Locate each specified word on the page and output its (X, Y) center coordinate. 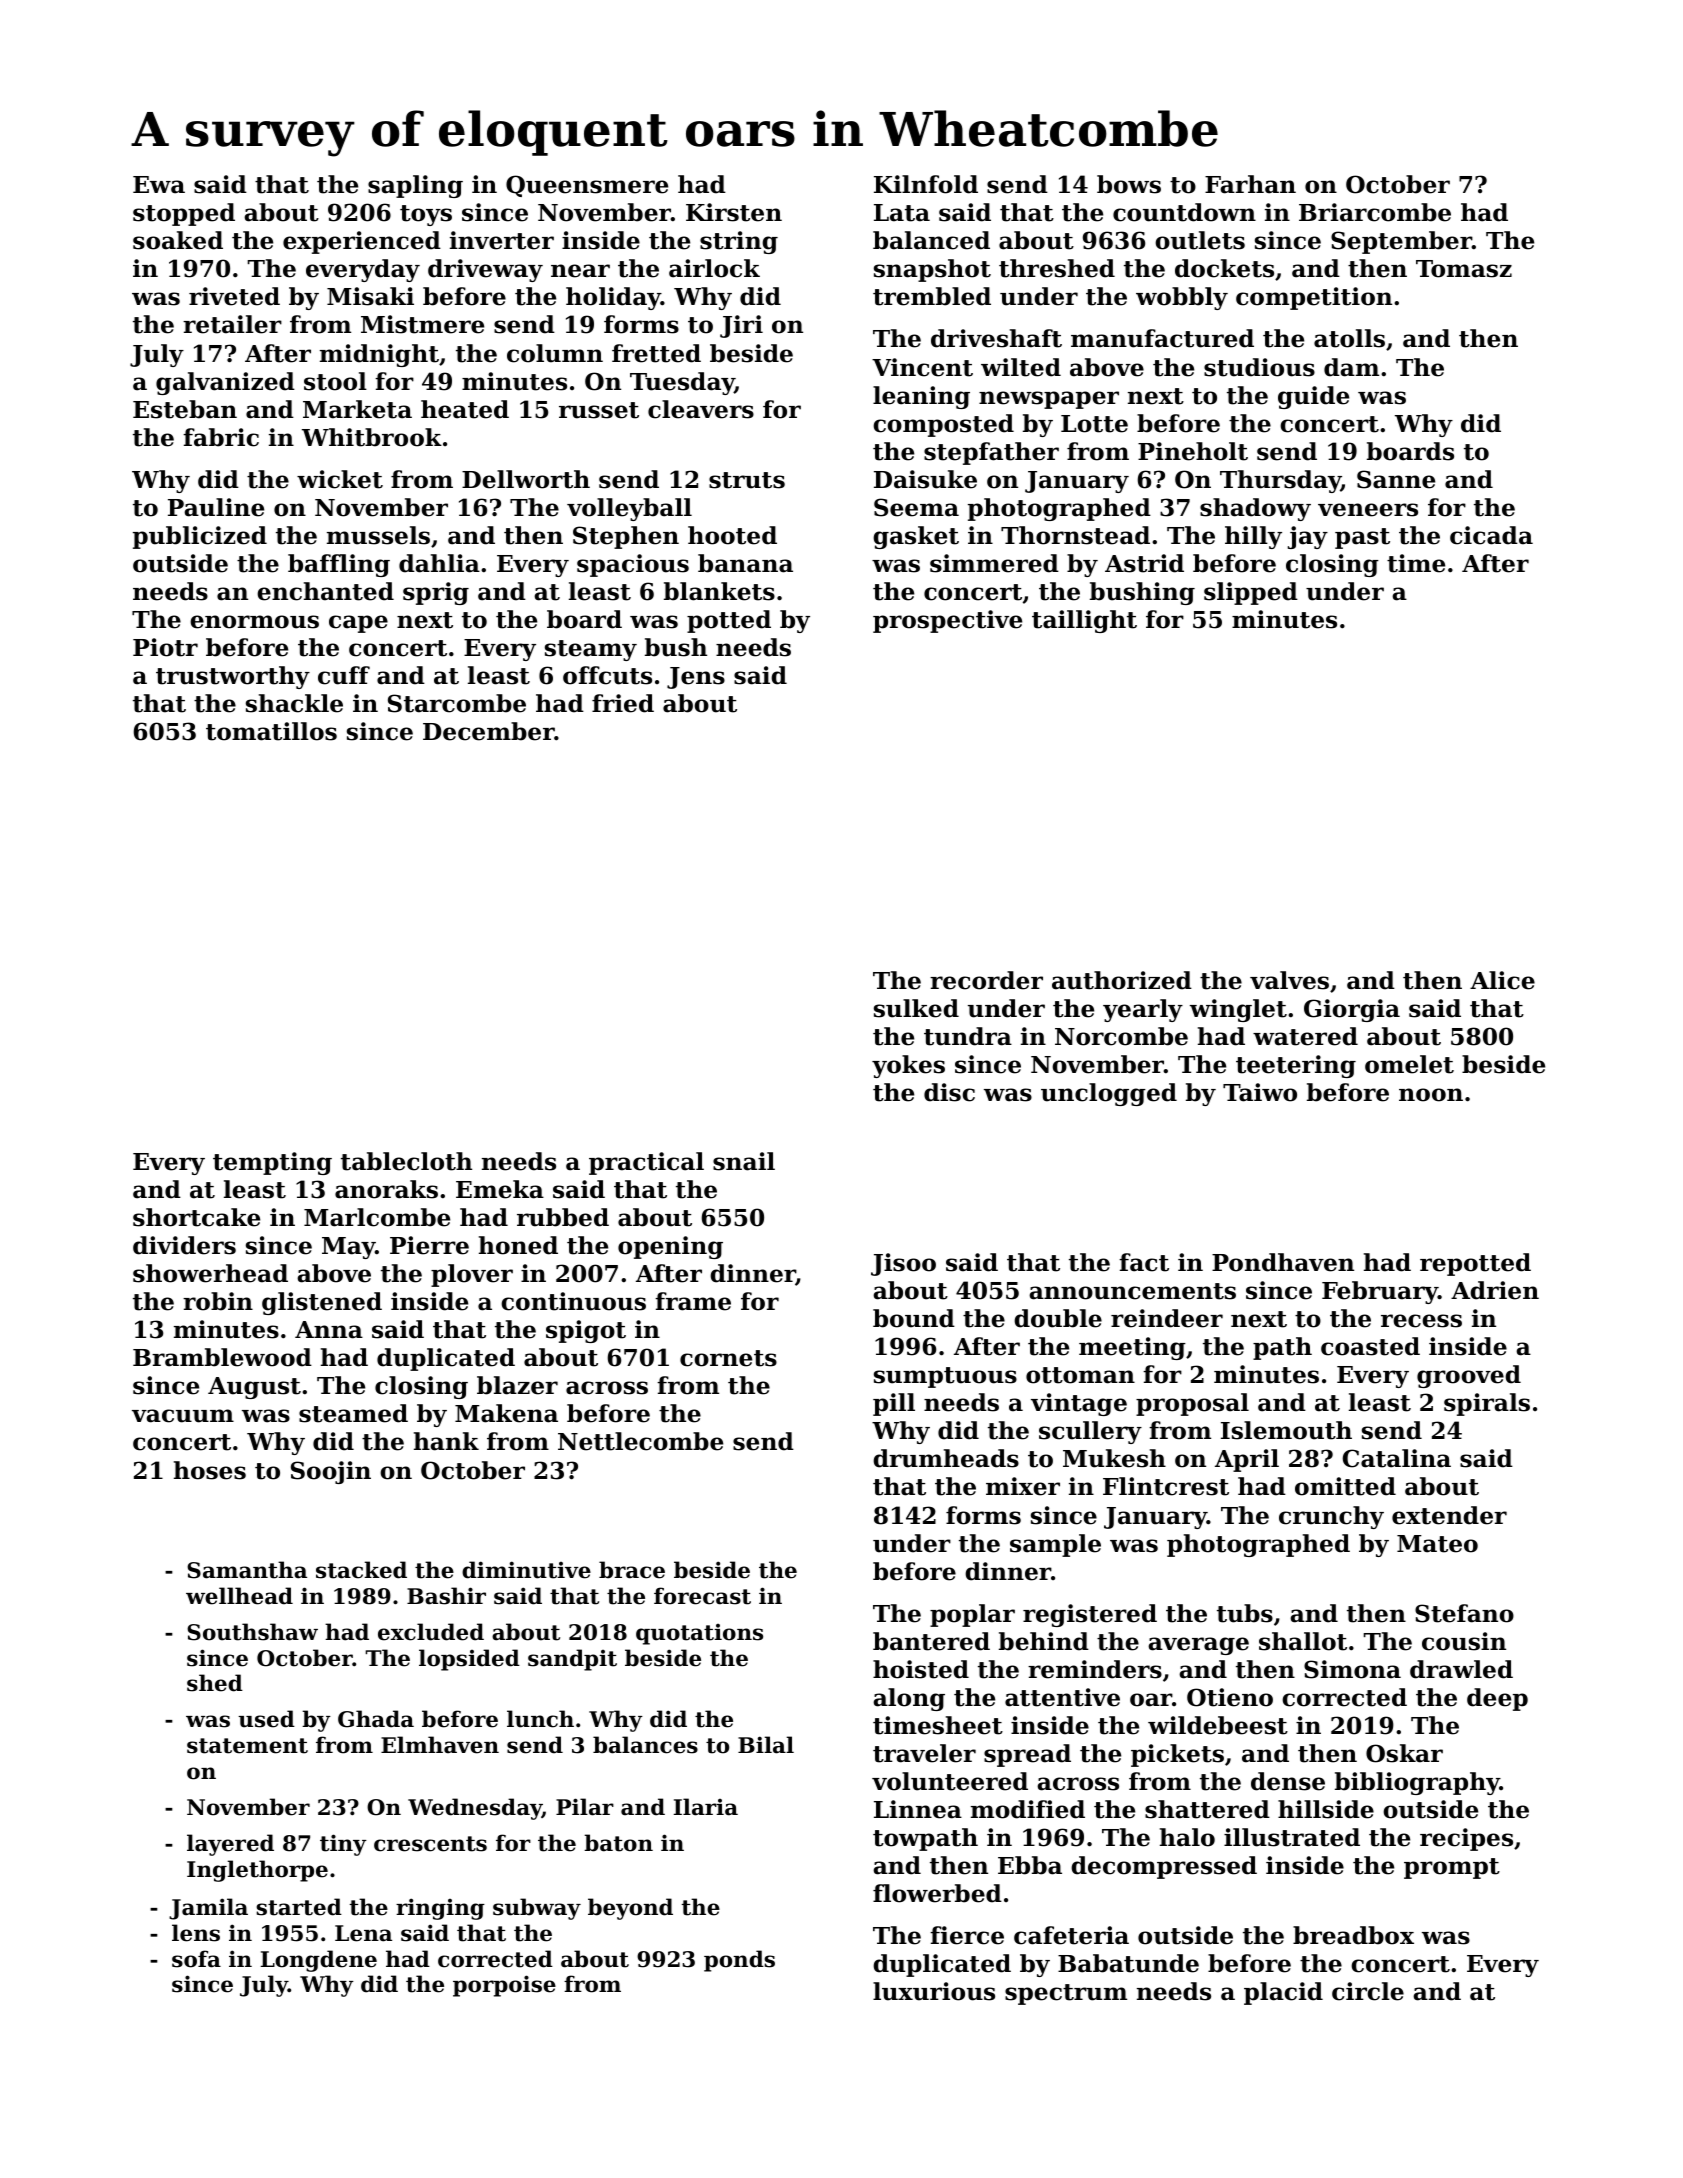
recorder (986, 980)
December (489, 731)
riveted (234, 296)
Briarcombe (1375, 212)
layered (230, 1845)
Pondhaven (1283, 1262)
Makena (506, 1413)
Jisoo (903, 1264)
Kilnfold (926, 184)
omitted (1345, 1486)
